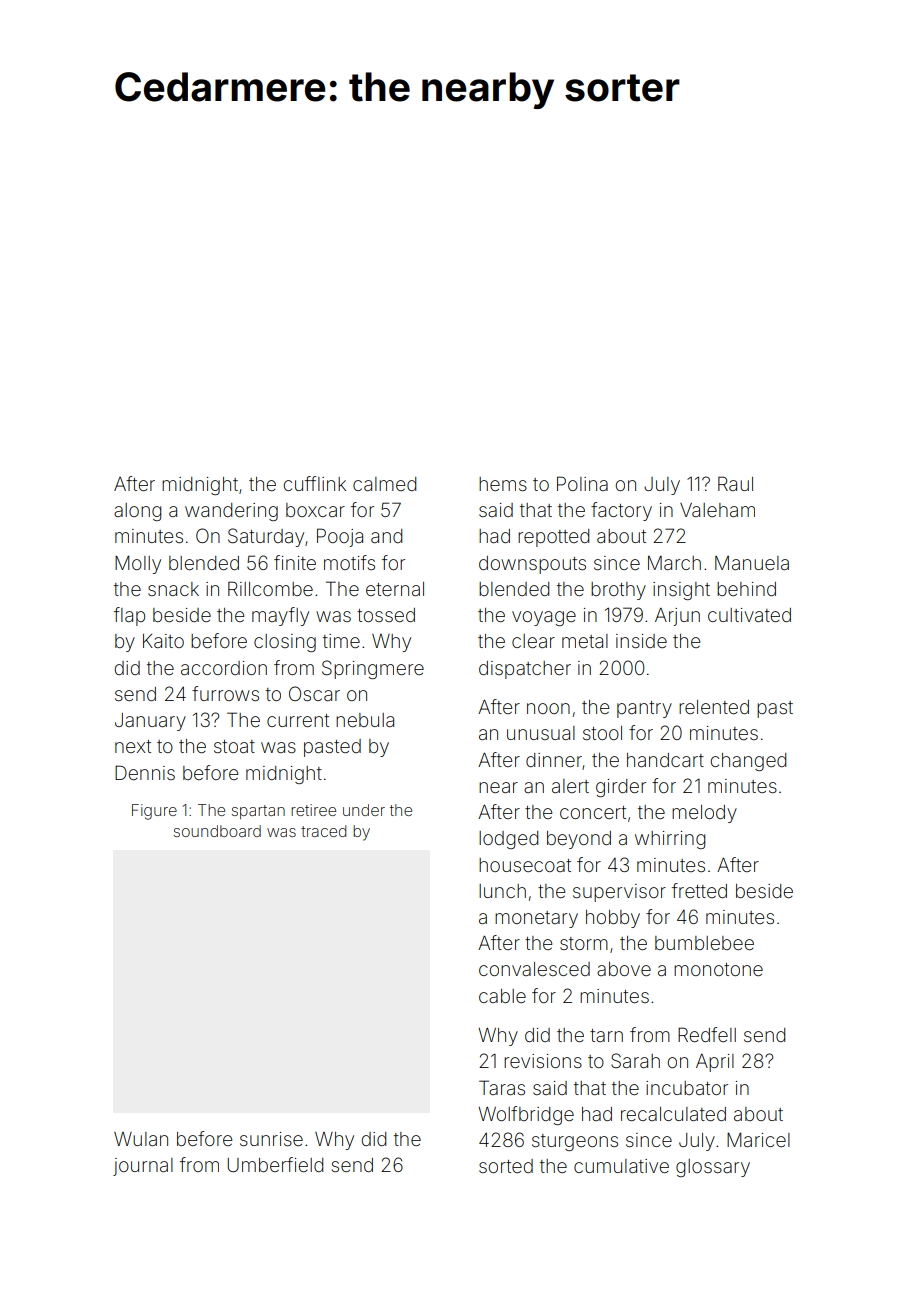 Image resolution: width=908 pixels, height=1316 pixels. Describe the element at coordinates (582, 483) in the document. I see `Polina` at that location.
